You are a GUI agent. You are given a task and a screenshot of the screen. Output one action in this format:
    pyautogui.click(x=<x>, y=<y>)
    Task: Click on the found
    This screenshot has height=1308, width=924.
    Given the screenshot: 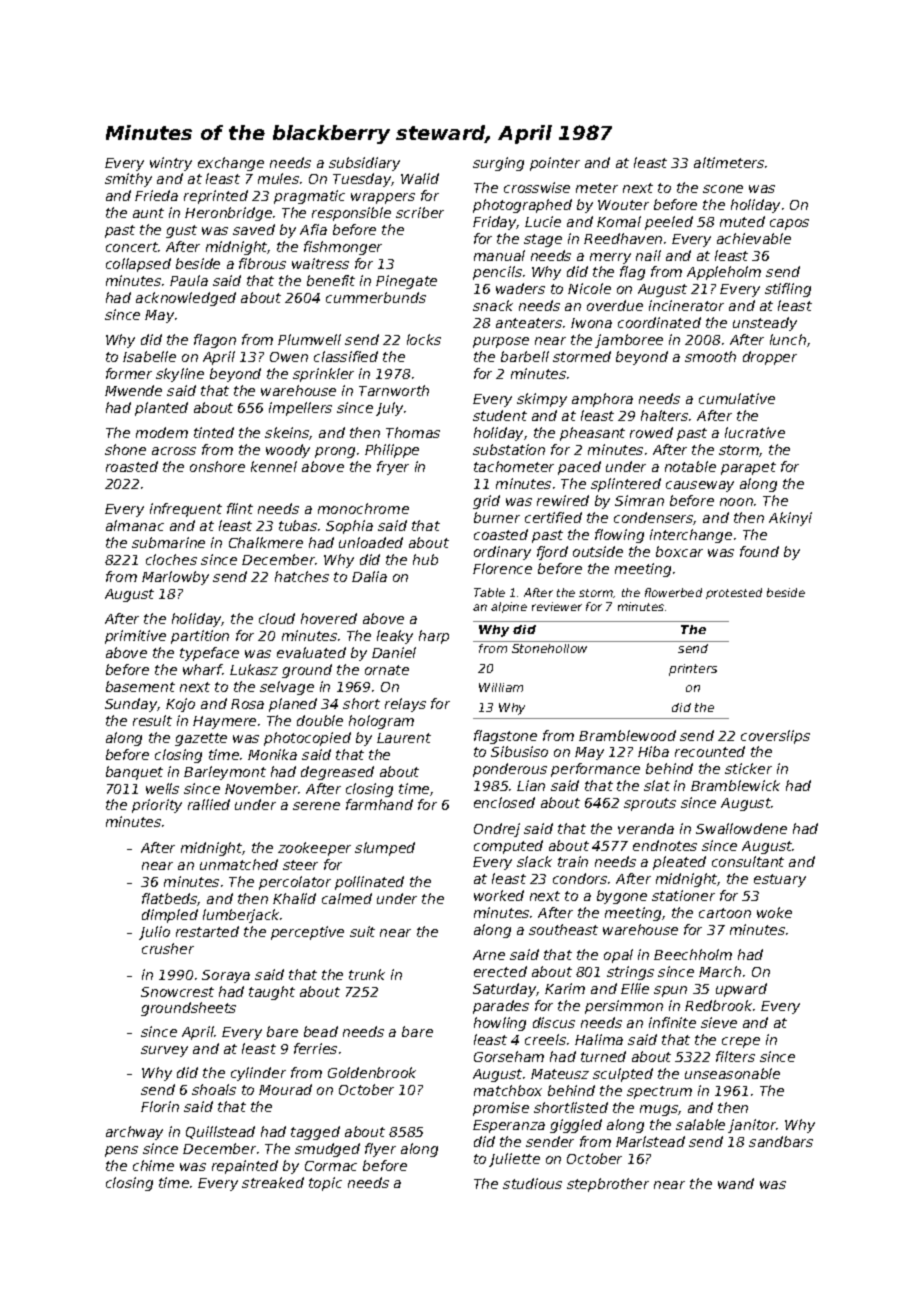 What is the action you would take?
    pyautogui.click(x=759, y=551)
